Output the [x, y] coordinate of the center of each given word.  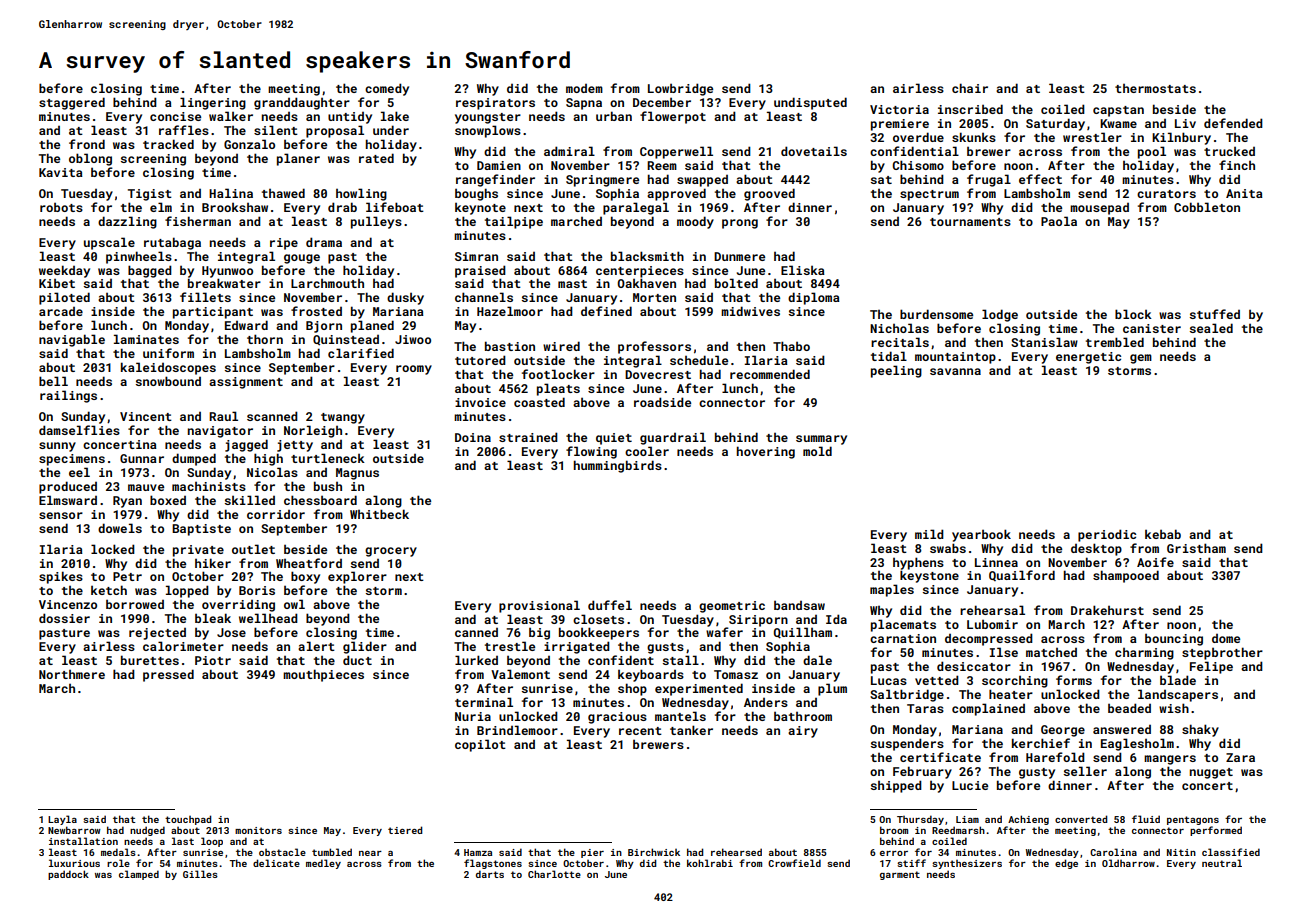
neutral [1222, 863]
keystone [929, 576]
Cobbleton [1207, 207]
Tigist [150, 195]
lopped [187, 591]
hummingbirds [618, 466]
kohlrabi [710, 863]
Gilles [200, 874]
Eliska [803, 270]
